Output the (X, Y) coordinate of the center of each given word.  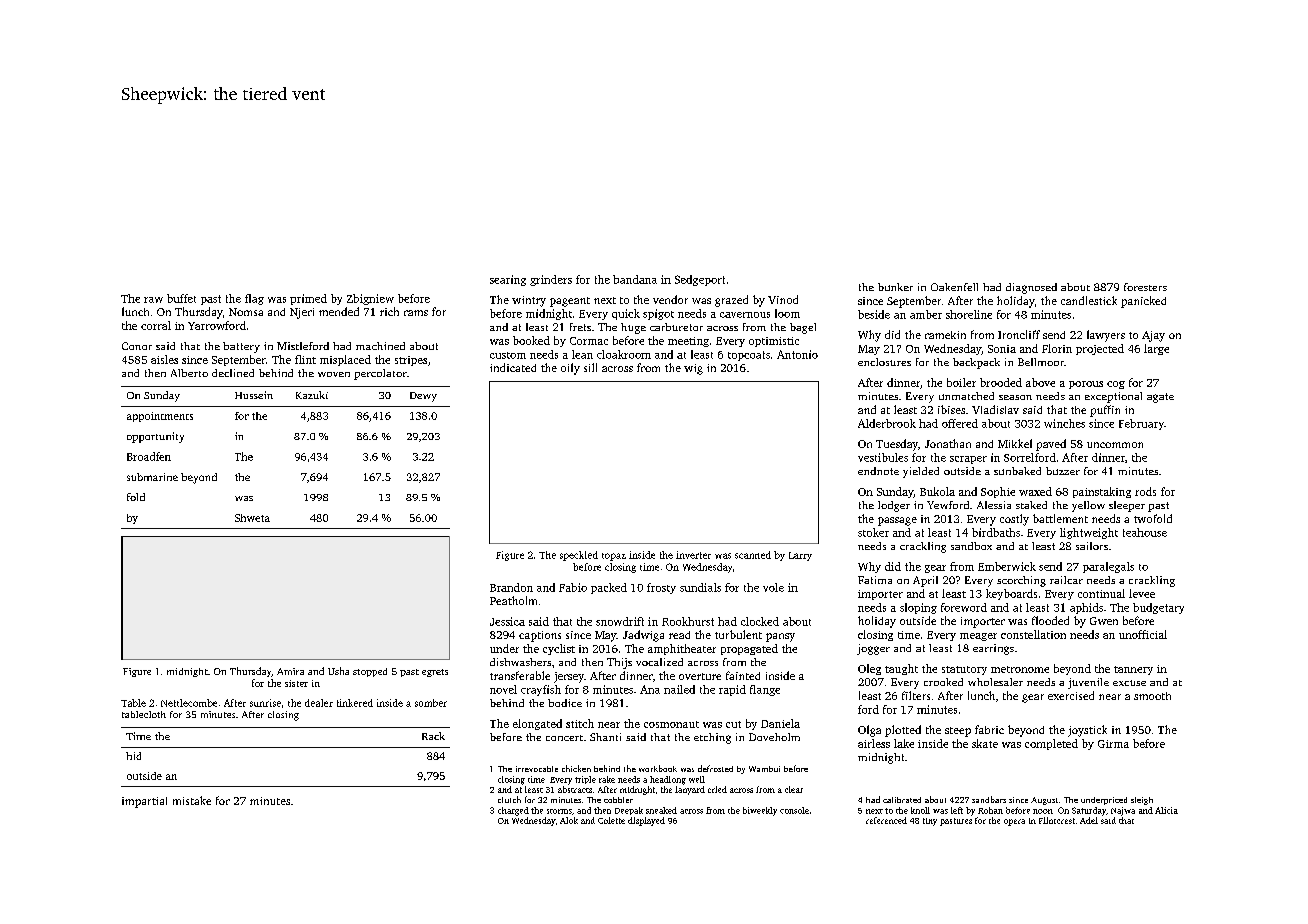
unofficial (1143, 634)
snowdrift (620, 621)
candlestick (1089, 300)
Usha (338, 671)
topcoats (749, 356)
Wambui (764, 769)
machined (380, 346)
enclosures (884, 362)
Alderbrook (887, 423)
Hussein (254, 395)
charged (513, 811)
